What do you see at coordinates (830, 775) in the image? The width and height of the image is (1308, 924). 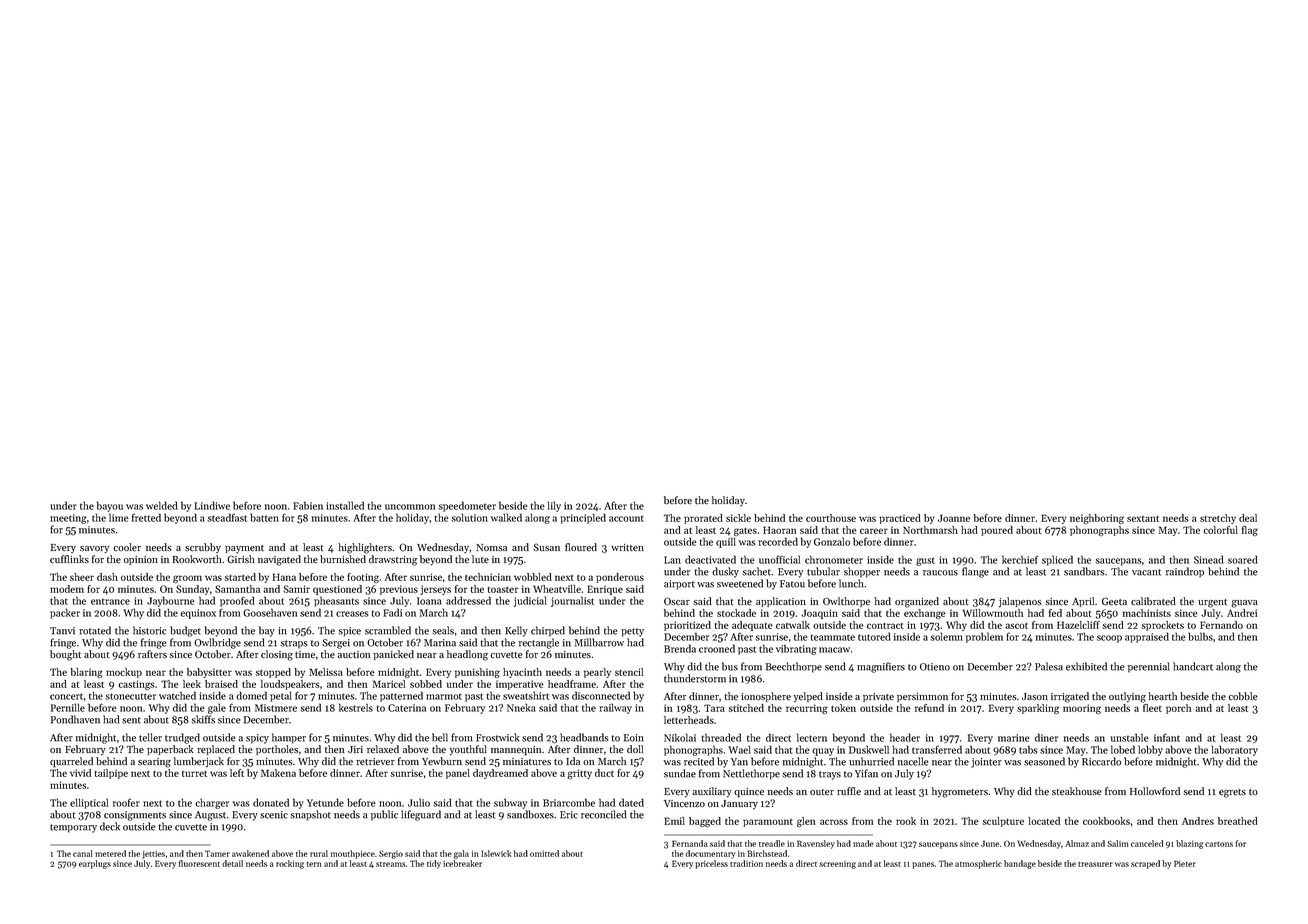 I see `trays` at bounding box center [830, 775].
